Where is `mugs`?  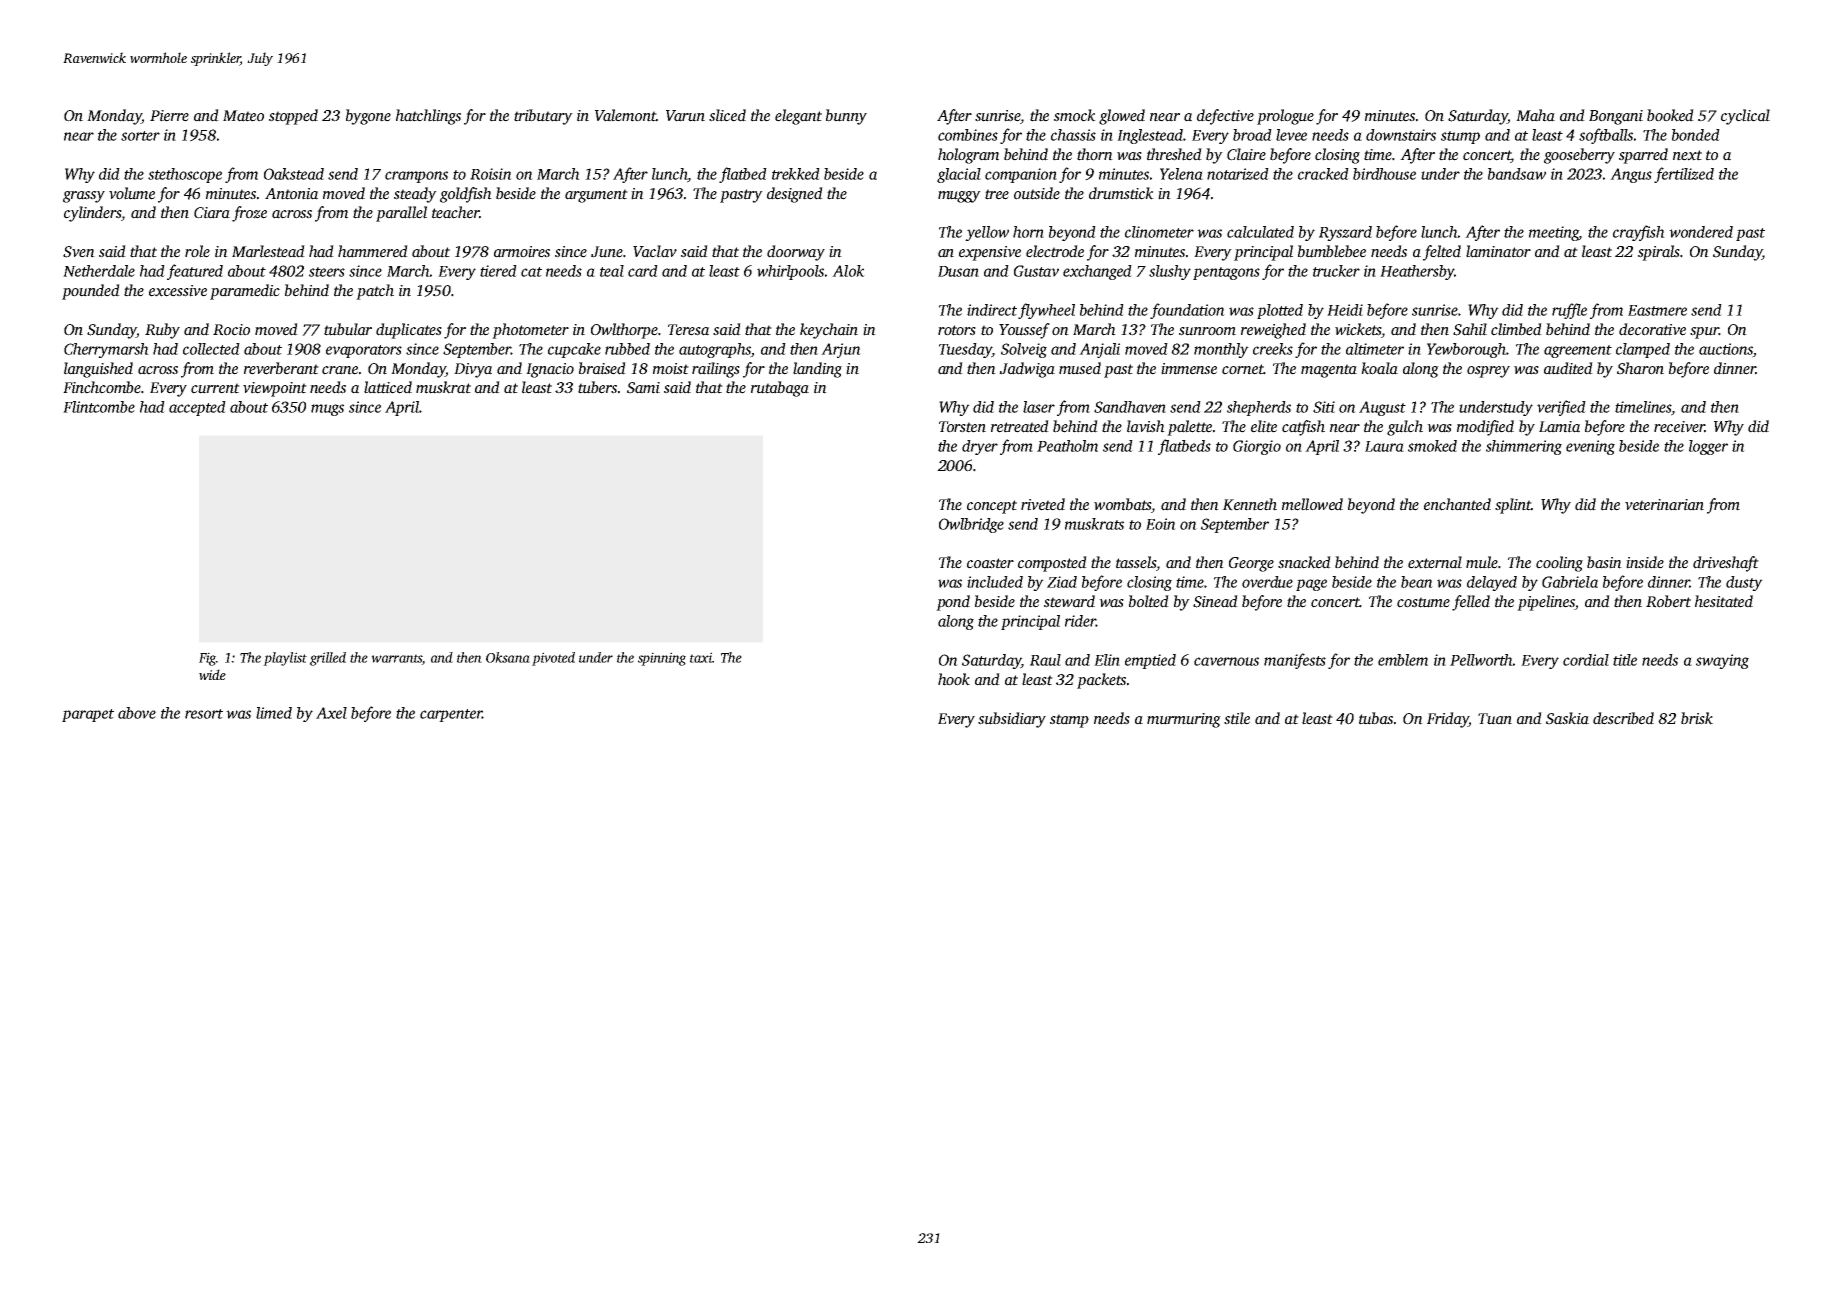 mugs is located at coordinates (327, 410).
